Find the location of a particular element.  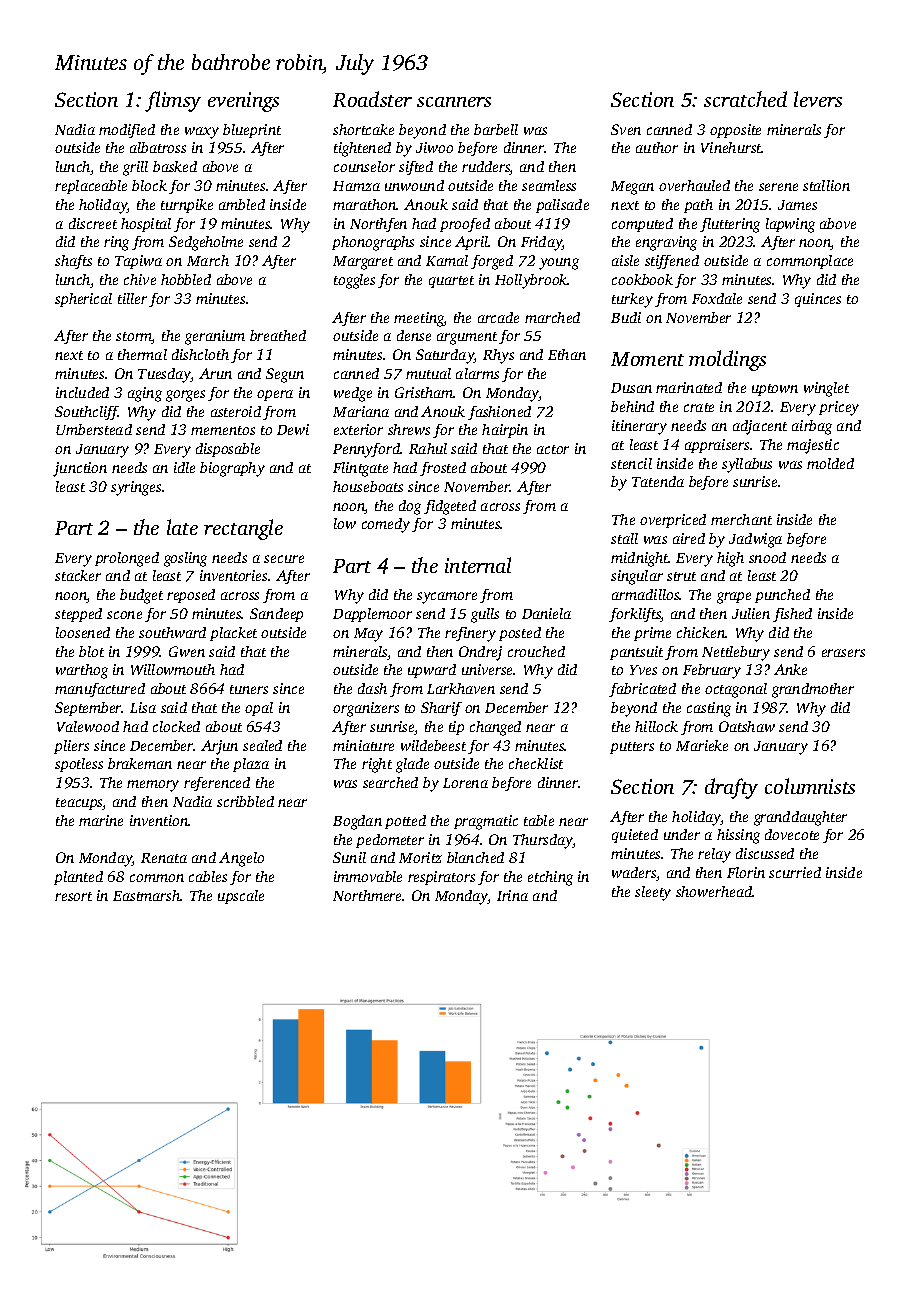

resort is located at coordinates (73, 896).
